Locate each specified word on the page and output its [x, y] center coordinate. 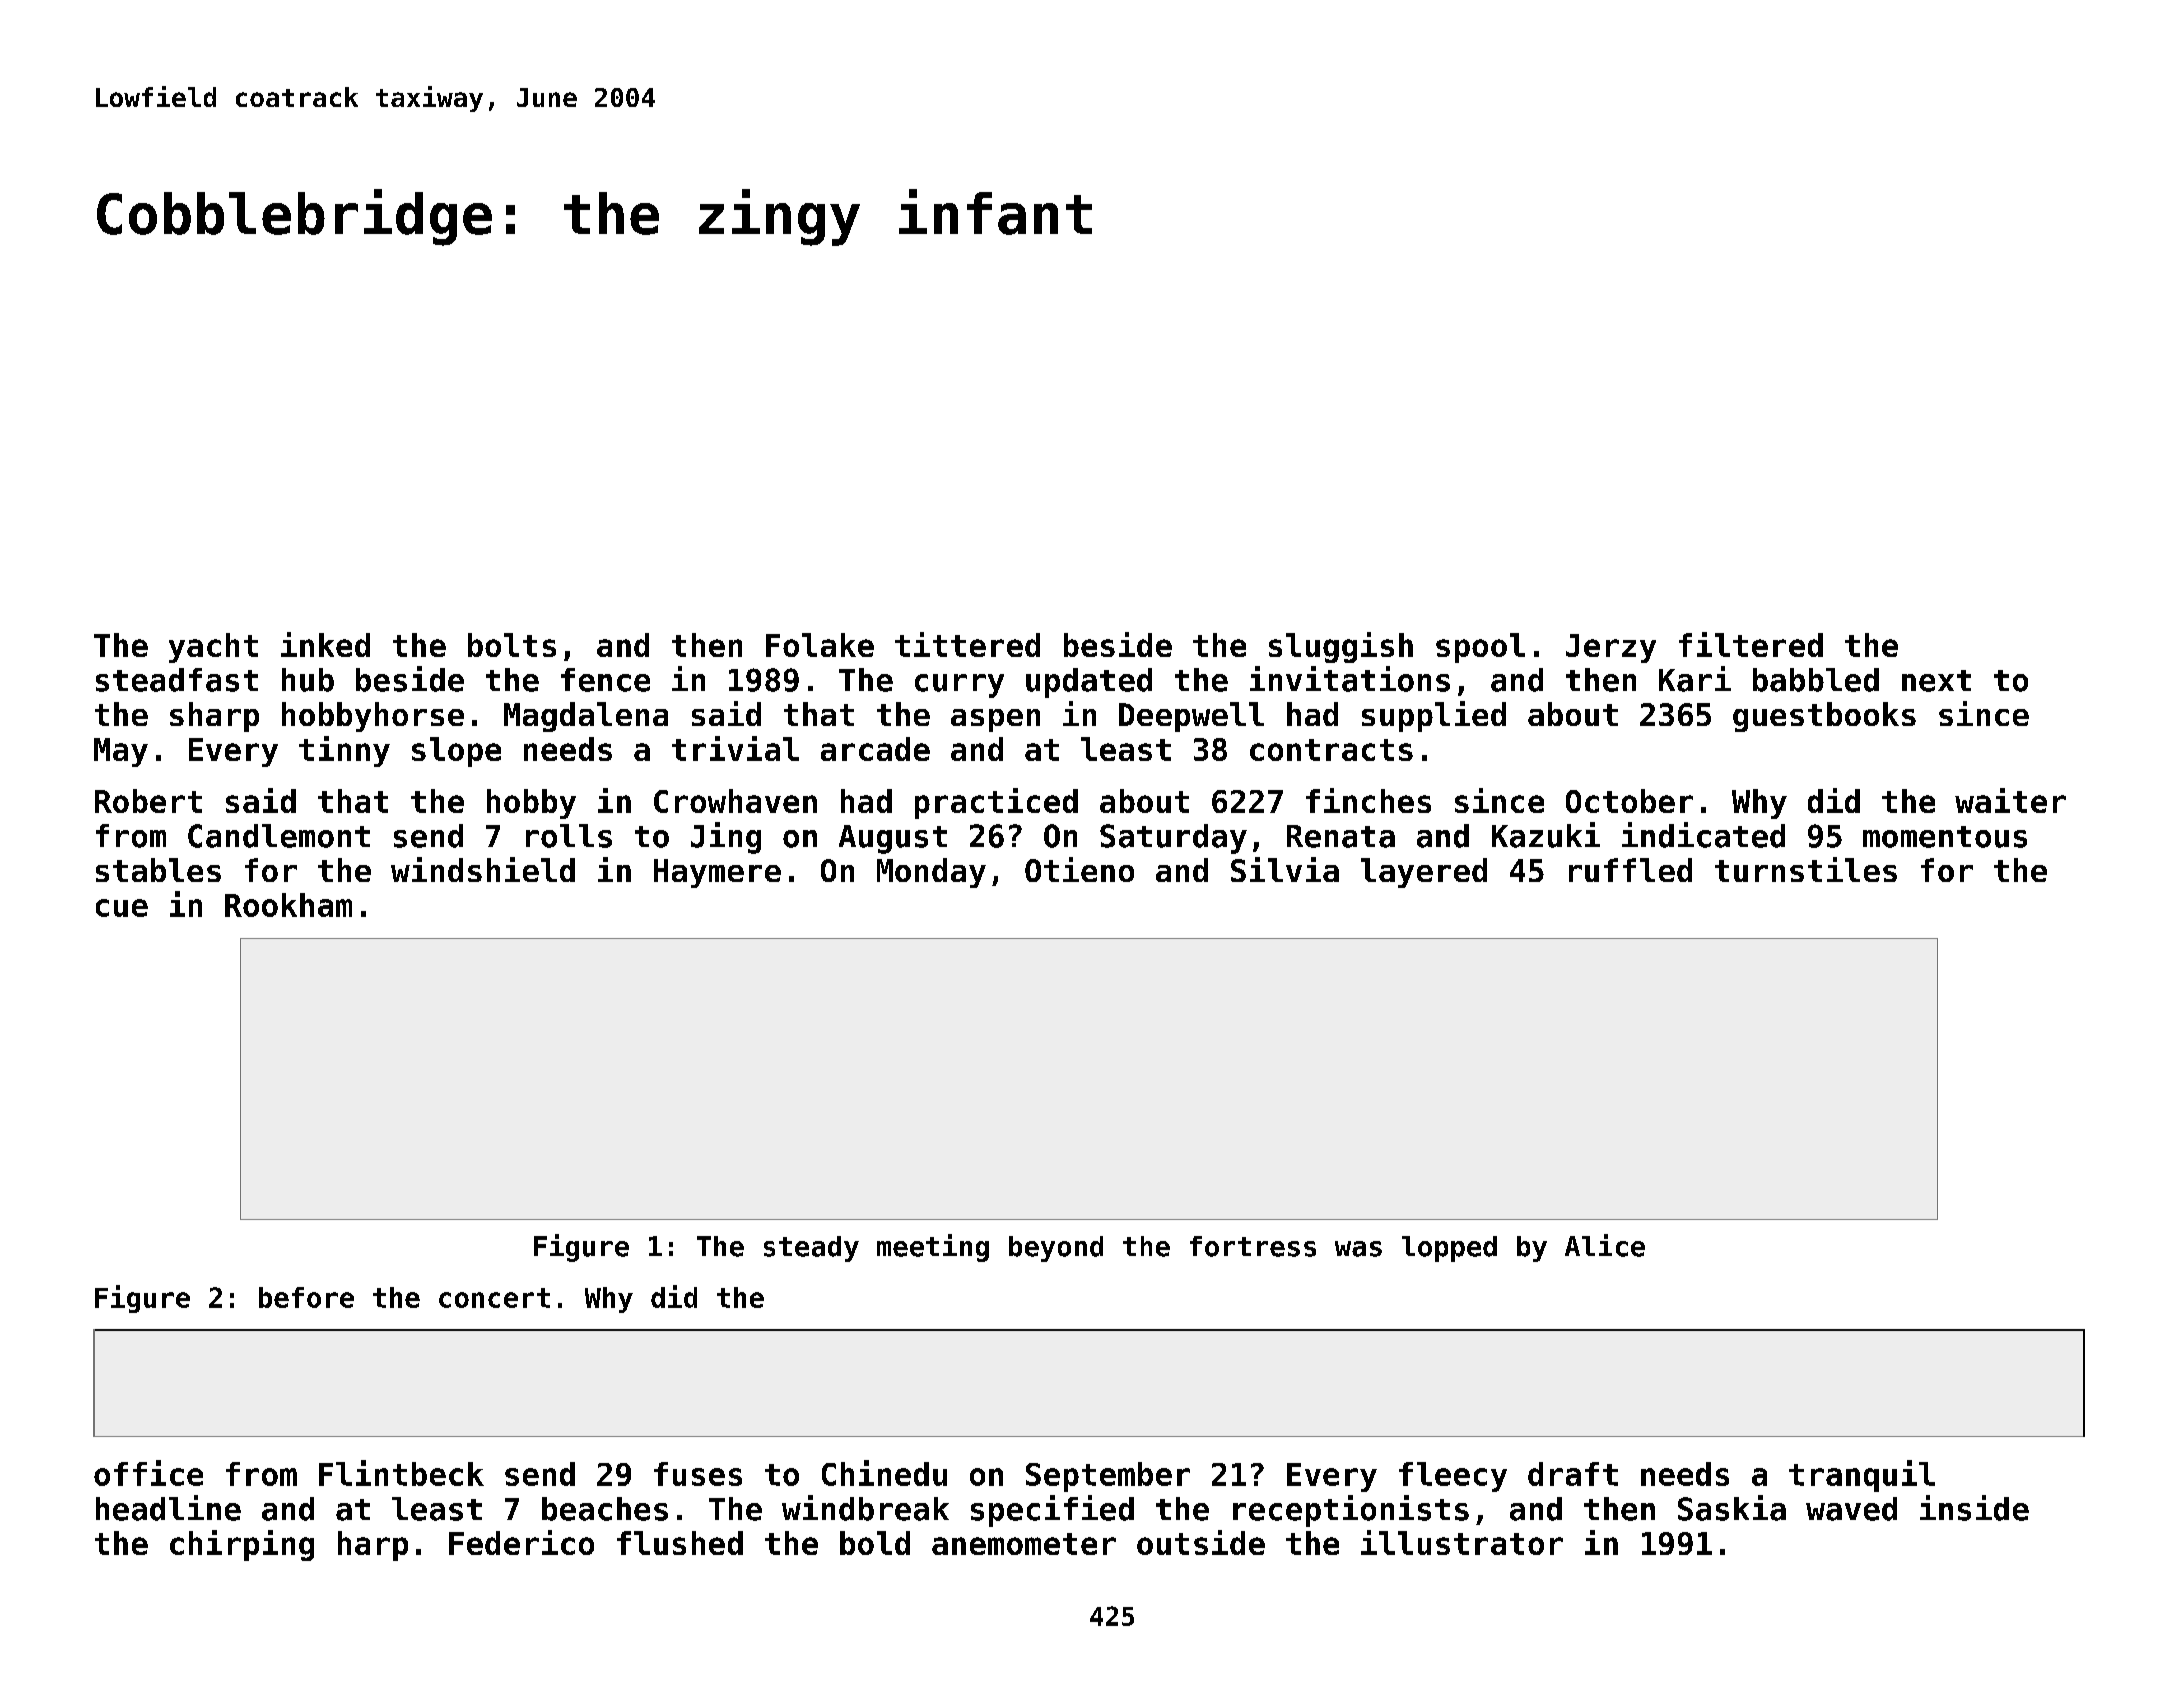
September [1108, 1477]
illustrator [1462, 1542]
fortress [1253, 1246]
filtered [1751, 644]
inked [325, 644]
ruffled [1630, 870]
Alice [1605, 1245]
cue [122, 908]
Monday [931, 873]
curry [959, 686]
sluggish [1341, 647]
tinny [344, 751]
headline [168, 1508]
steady [811, 1249]
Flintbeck [401, 1473]
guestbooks [1824, 717]
